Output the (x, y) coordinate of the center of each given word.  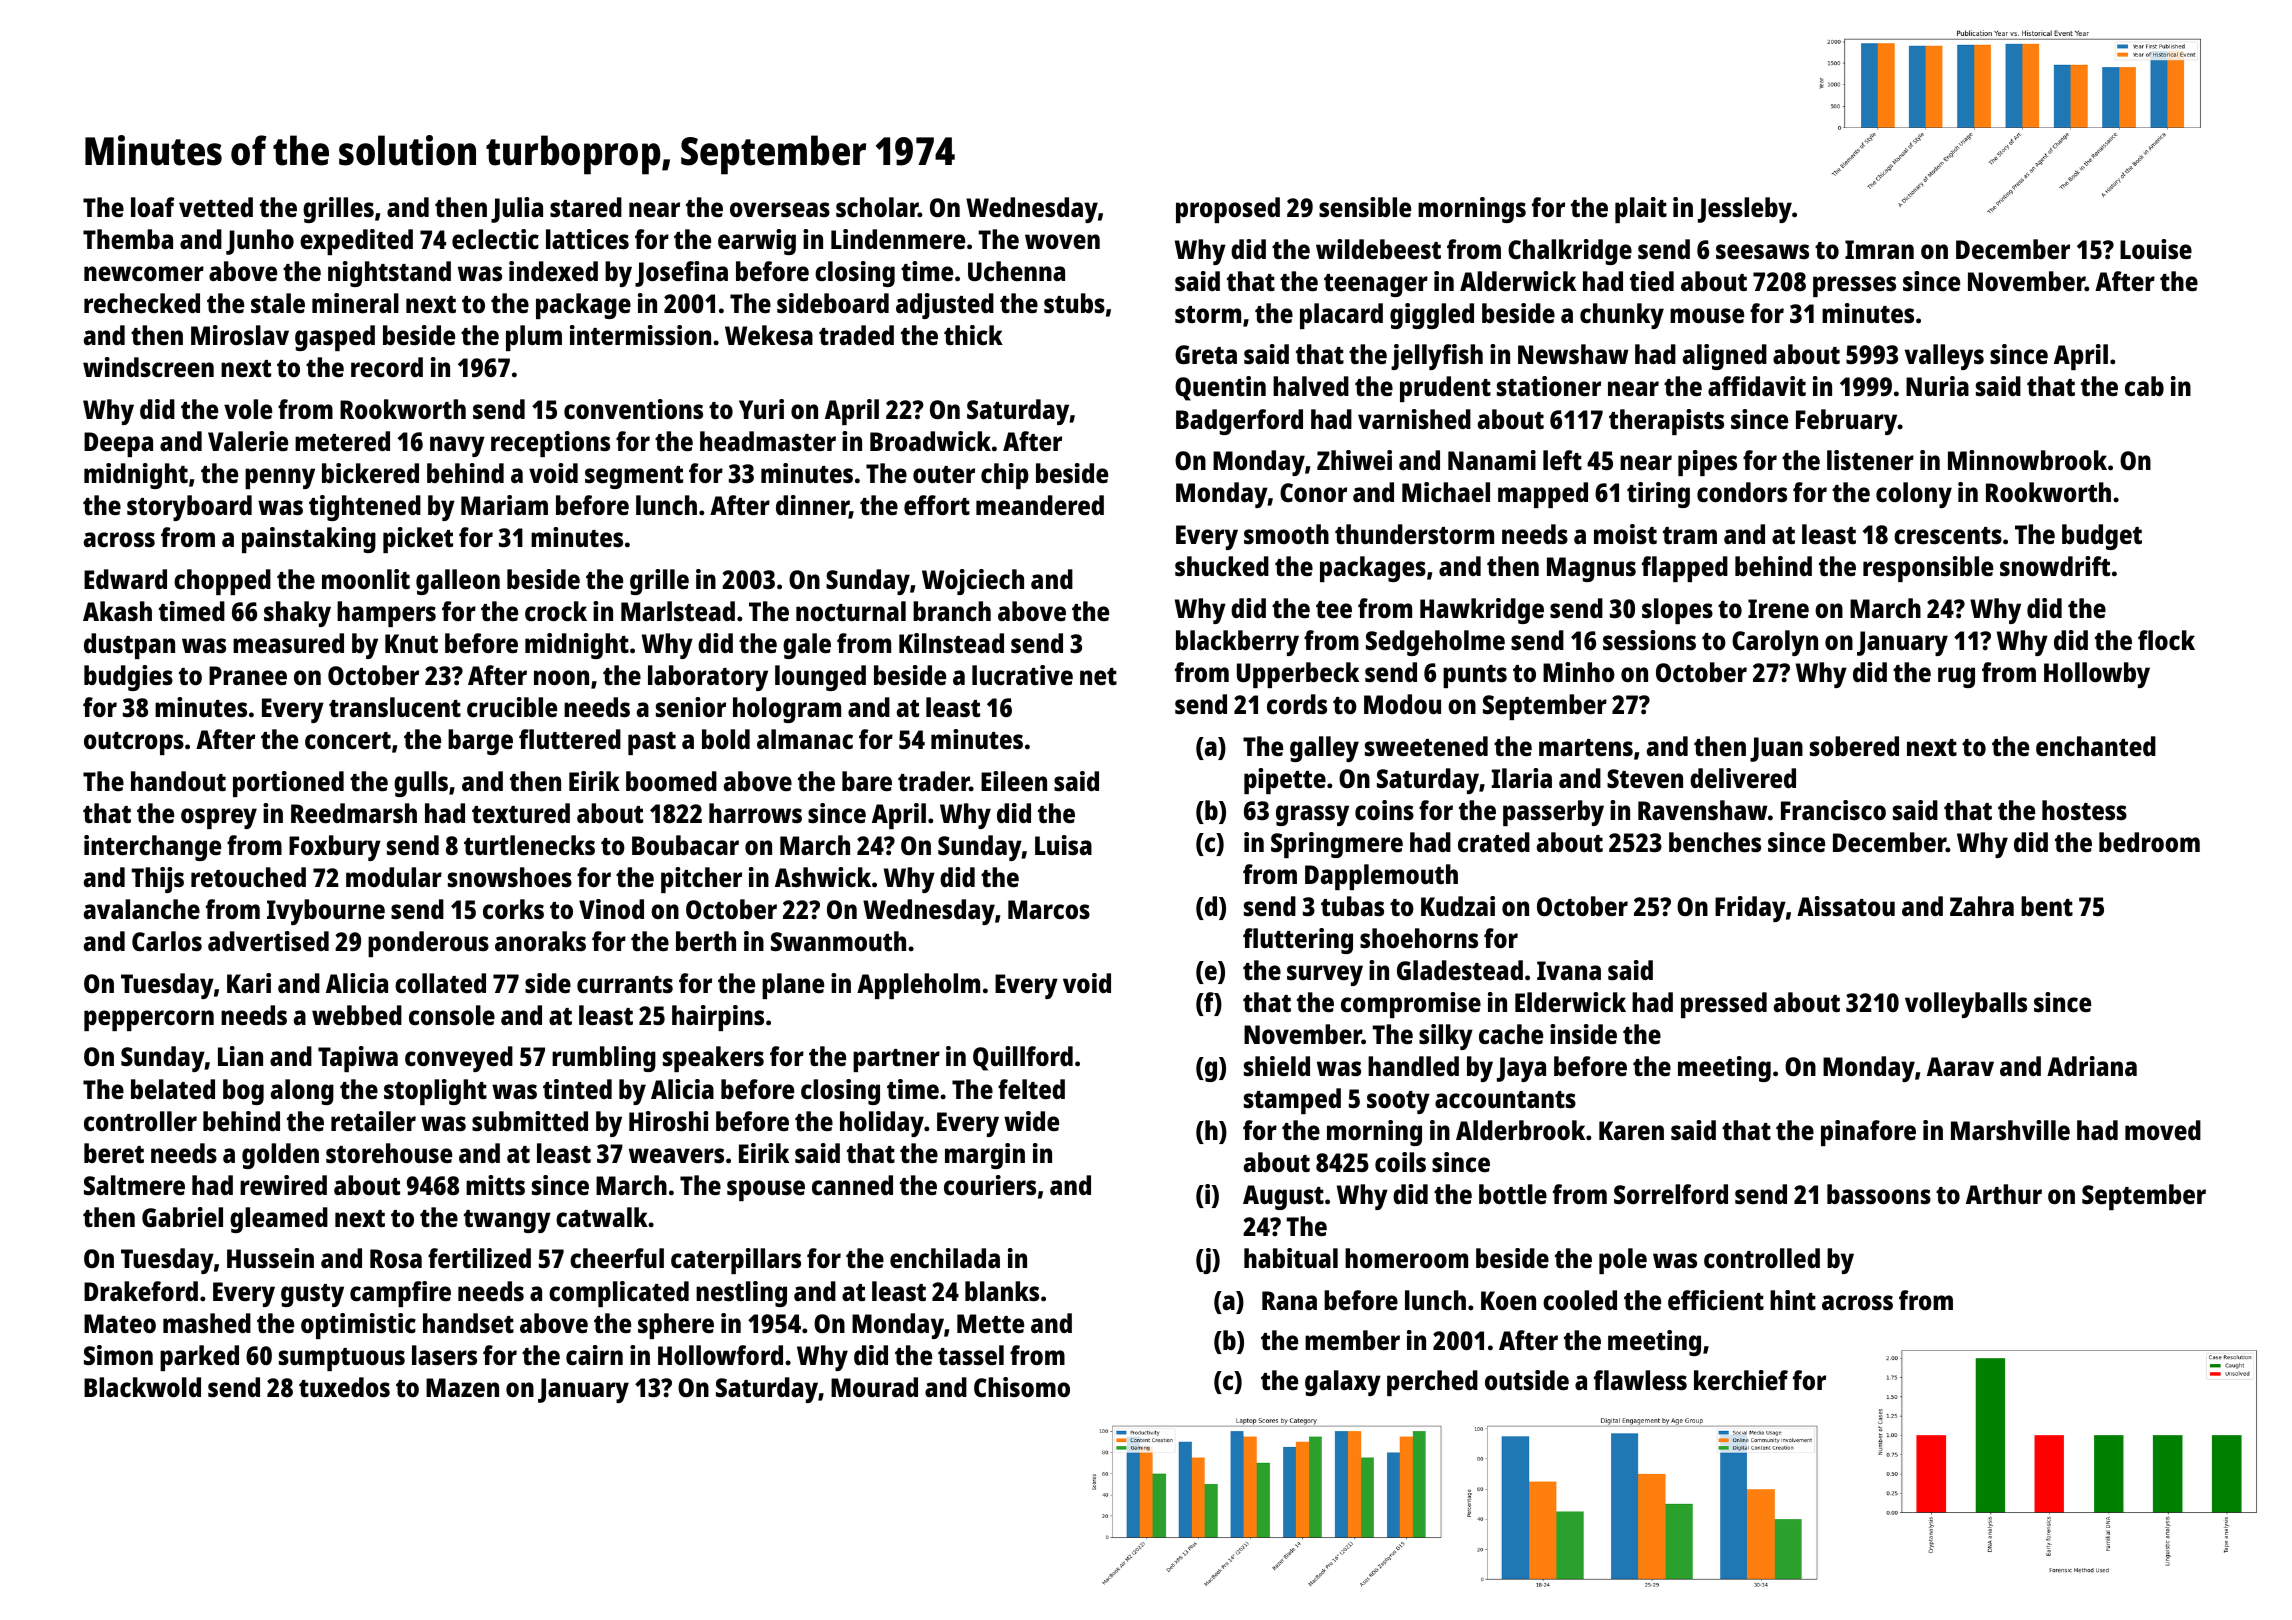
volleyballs (1966, 1005)
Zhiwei (1354, 460)
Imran (1879, 249)
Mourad (874, 1387)
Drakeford (141, 1291)
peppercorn (149, 1020)
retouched (248, 877)
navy (457, 446)
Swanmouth (838, 941)
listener (1870, 460)
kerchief (1741, 1380)
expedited (356, 242)
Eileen (1014, 781)
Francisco (1833, 810)
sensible (1365, 207)
